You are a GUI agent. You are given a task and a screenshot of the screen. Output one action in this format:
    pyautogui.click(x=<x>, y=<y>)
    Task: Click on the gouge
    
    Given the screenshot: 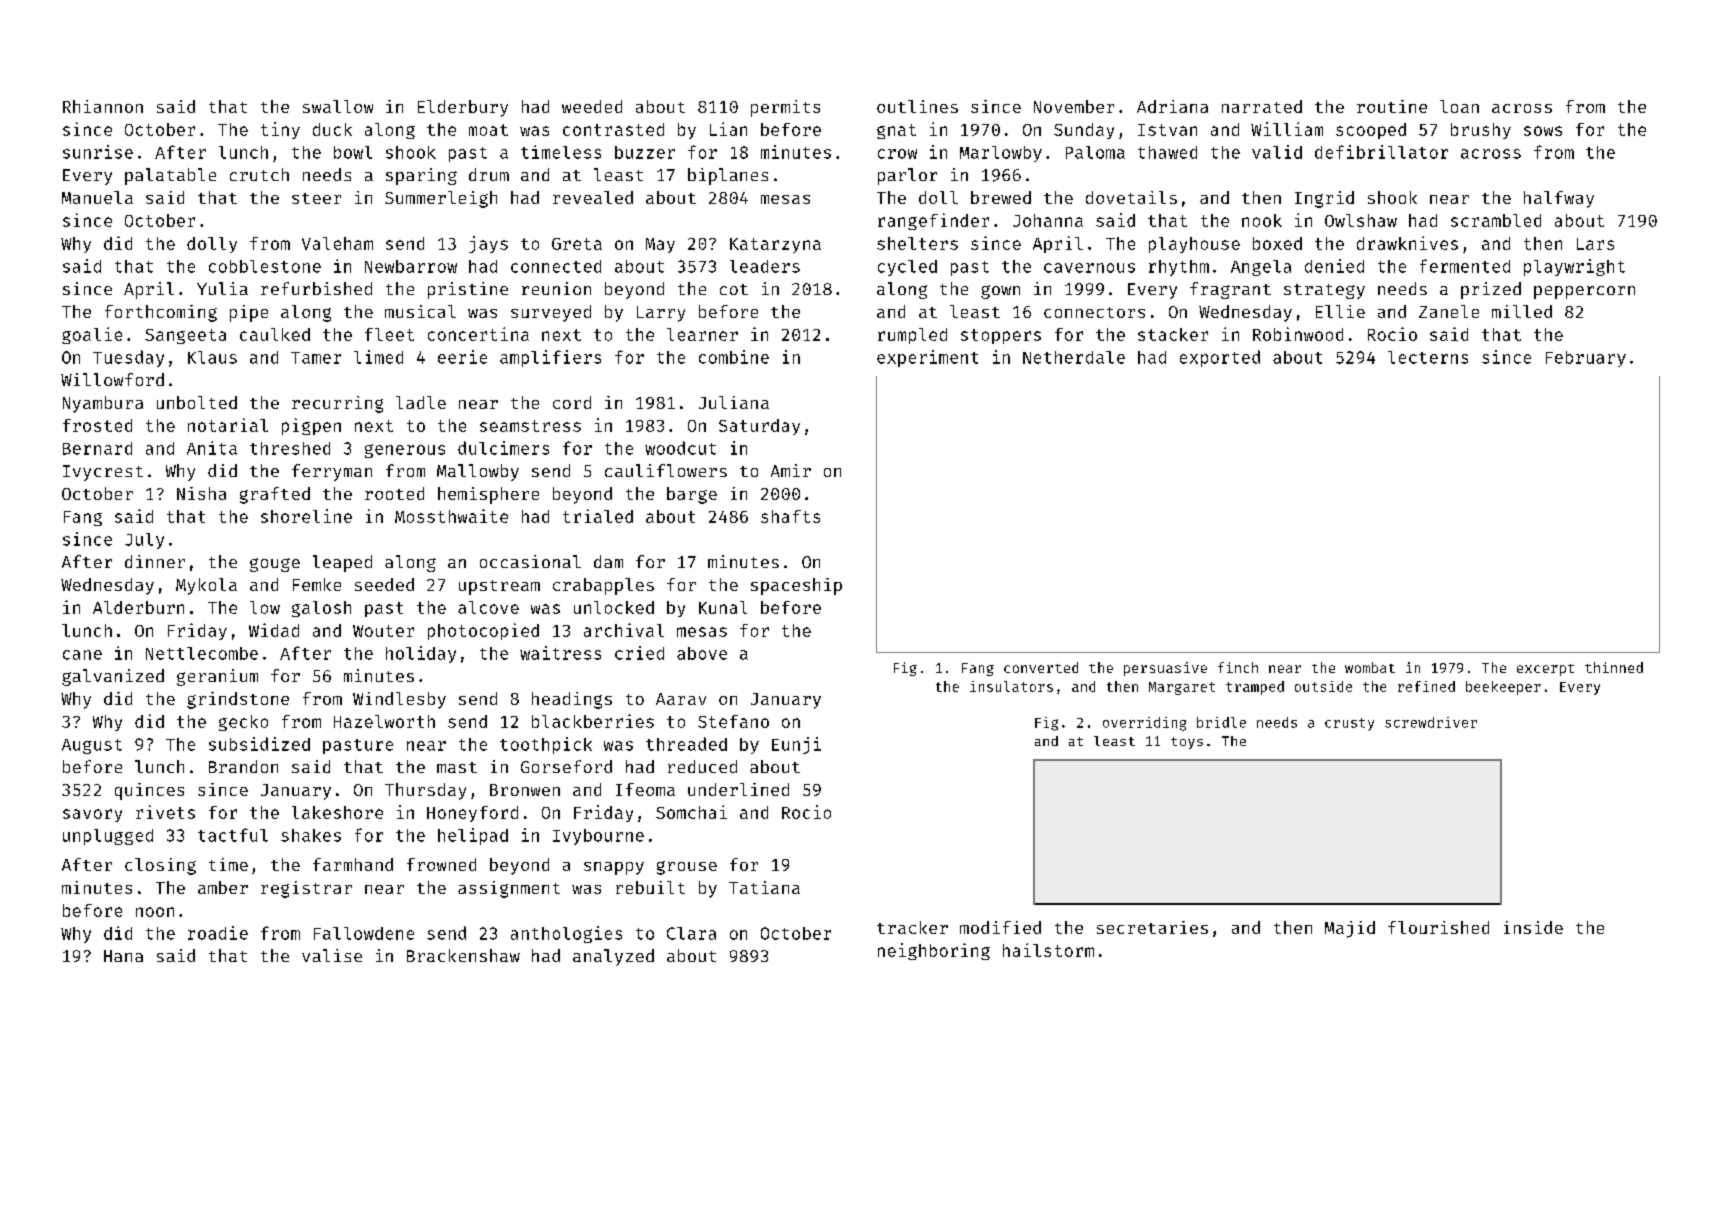 What is the action you would take?
    pyautogui.click(x=275, y=565)
